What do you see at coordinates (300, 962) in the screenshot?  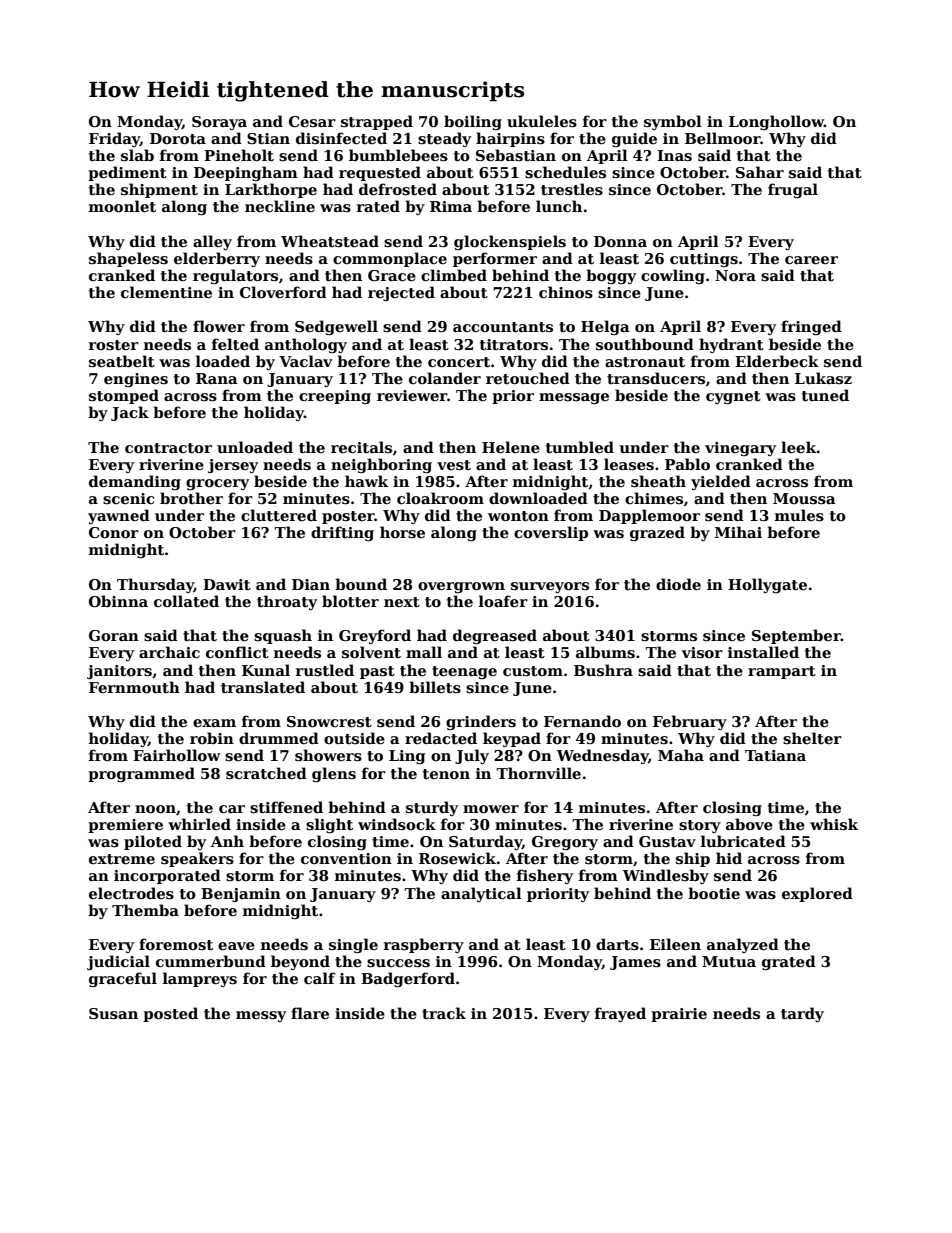 I see `beyond` at bounding box center [300, 962].
